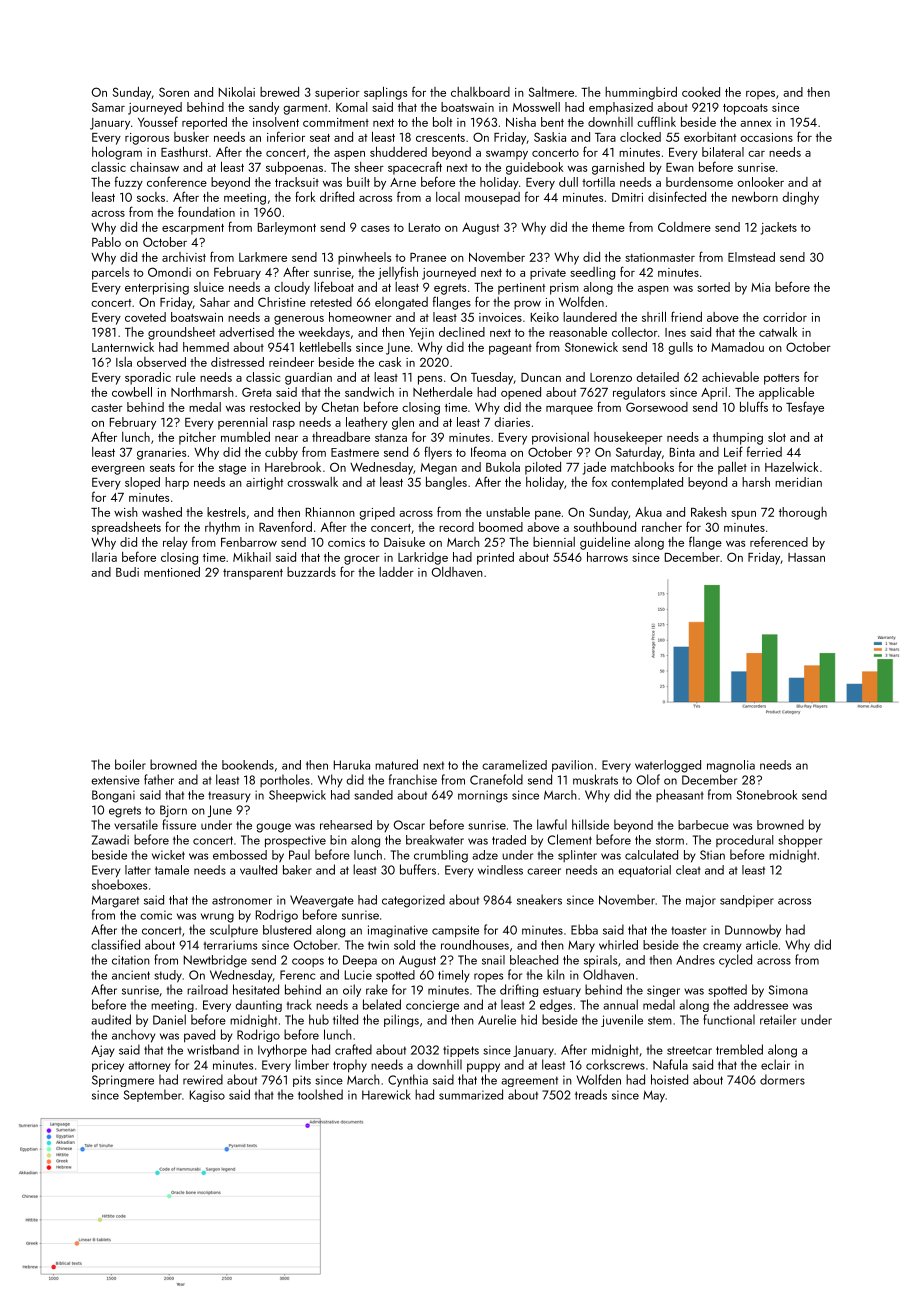 The image size is (924, 1308). What do you see at coordinates (302, 1081) in the screenshot?
I see `pits` at bounding box center [302, 1081].
